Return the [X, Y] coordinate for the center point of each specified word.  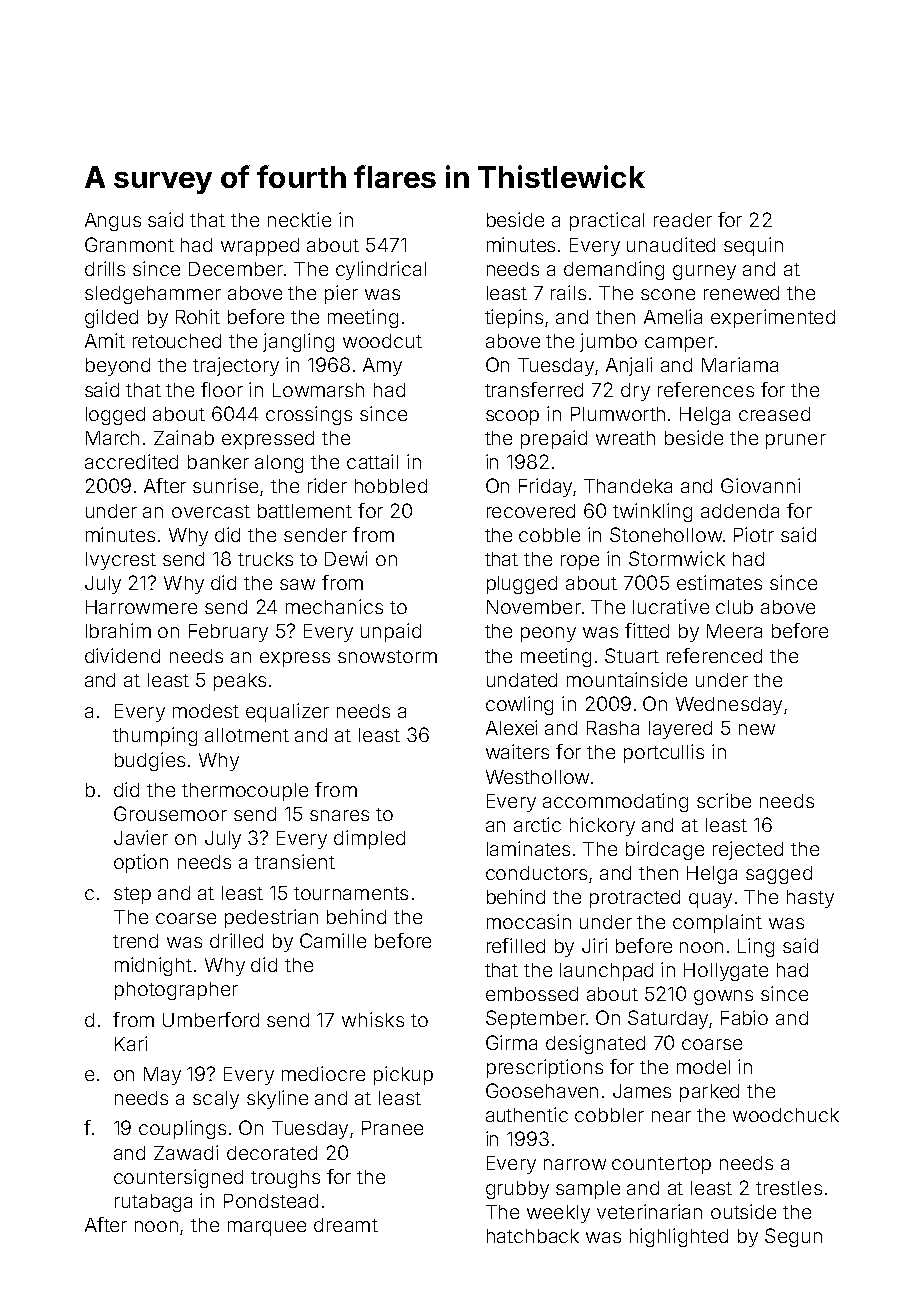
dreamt [346, 1225]
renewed [741, 293]
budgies [150, 761]
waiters [517, 751]
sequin [753, 246]
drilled [236, 940]
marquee [267, 1228]
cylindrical [381, 270]
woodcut [382, 341]
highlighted [679, 1237]
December [236, 269]
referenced [714, 655]
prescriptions [545, 1068]
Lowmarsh [318, 390]
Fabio [744, 1017]
